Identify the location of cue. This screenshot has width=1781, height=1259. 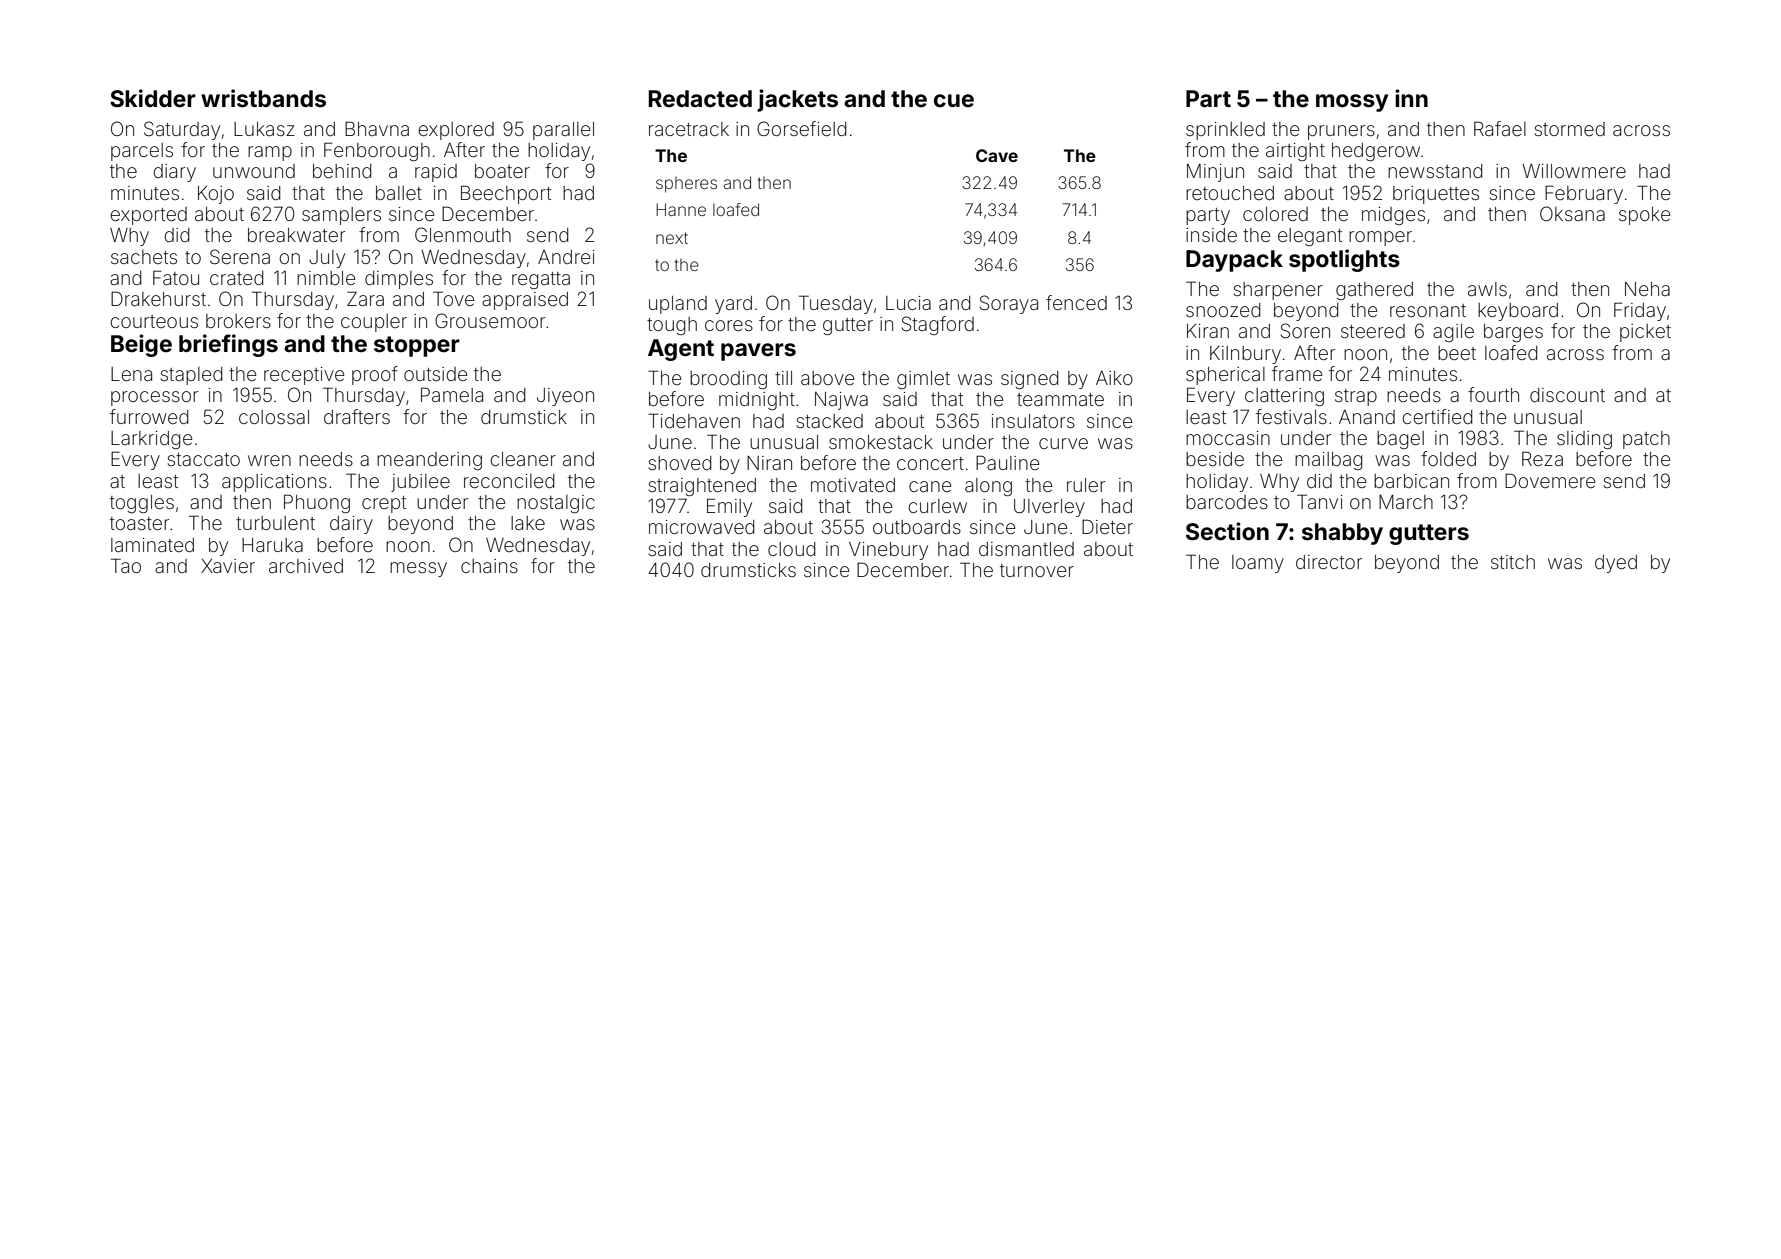
(954, 100).
